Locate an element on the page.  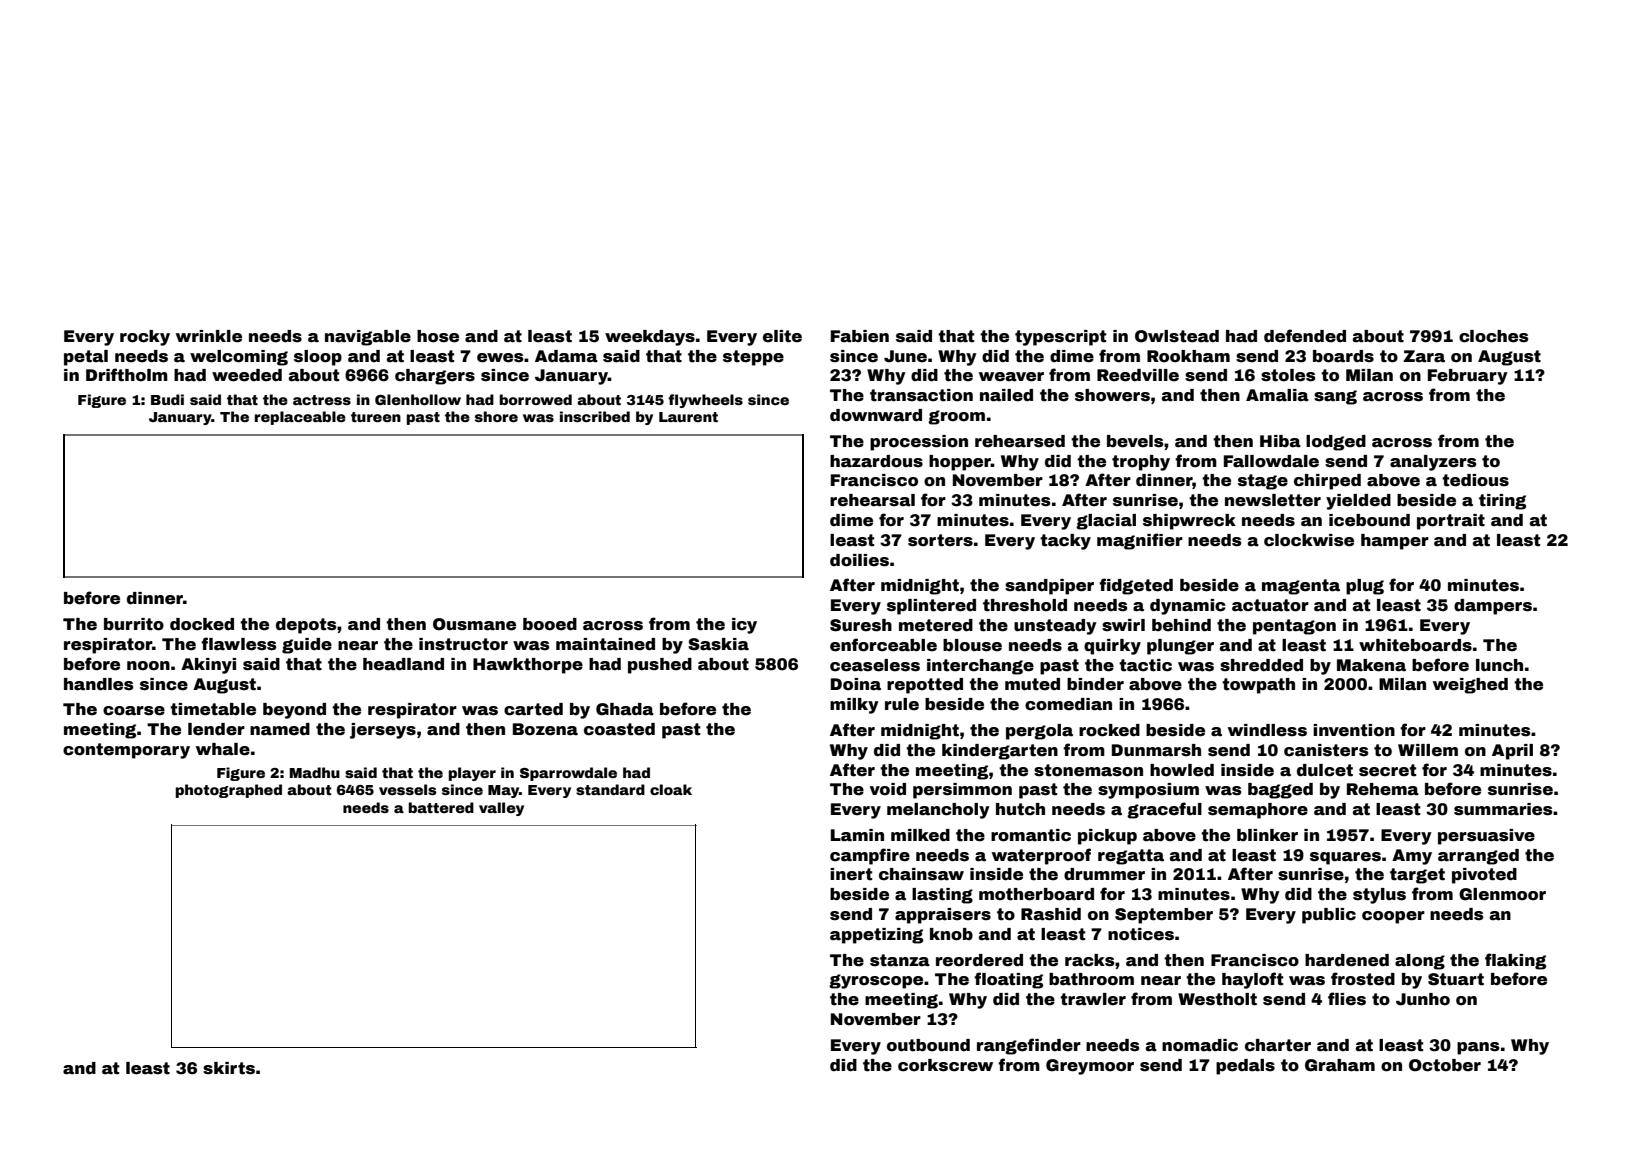
doilies is located at coordinates (859, 560).
